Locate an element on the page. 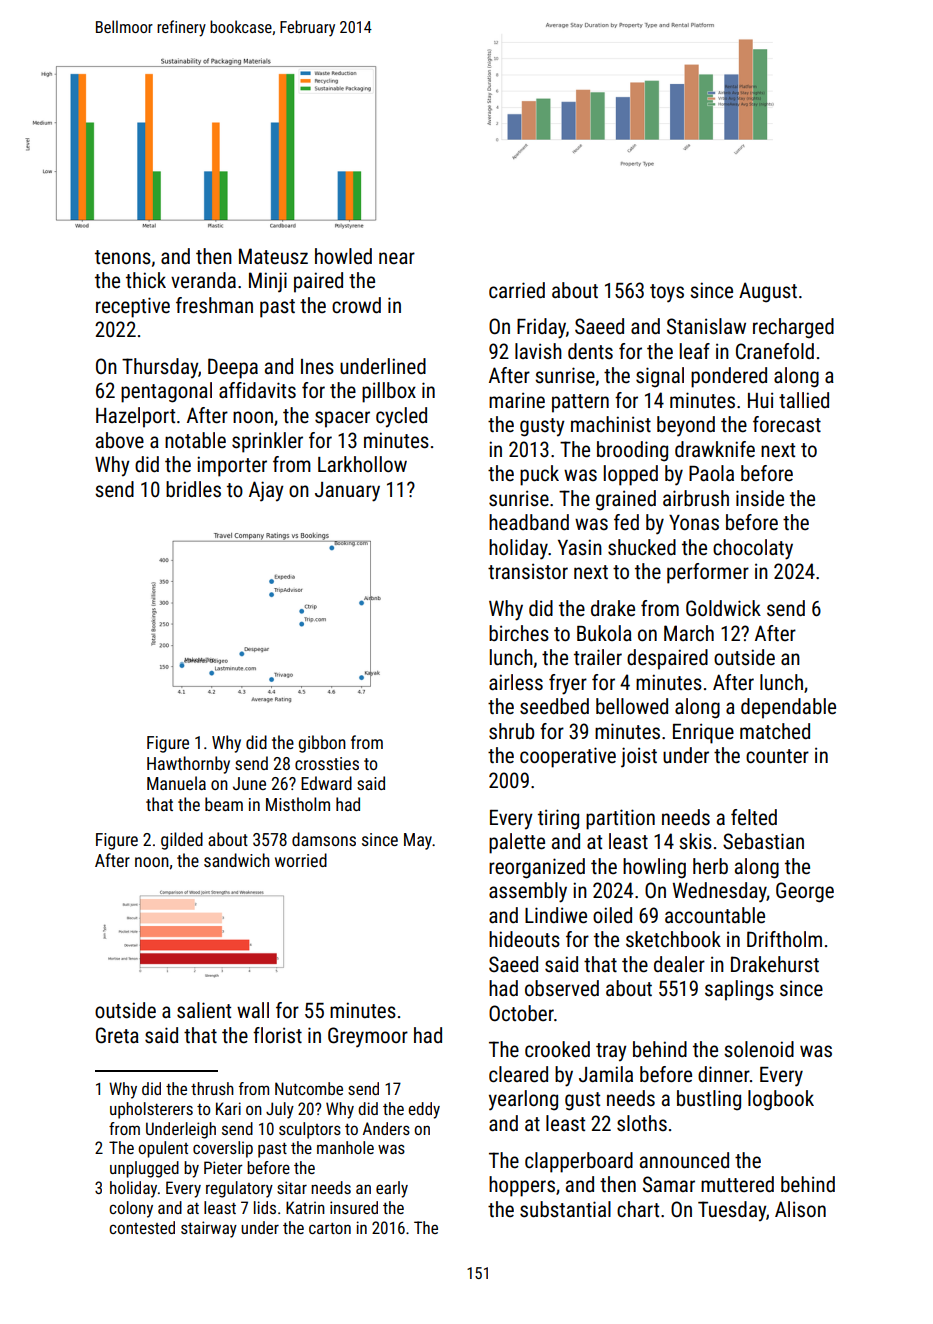 The image size is (933, 1324). dealer is located at coordinates (679, 964).
